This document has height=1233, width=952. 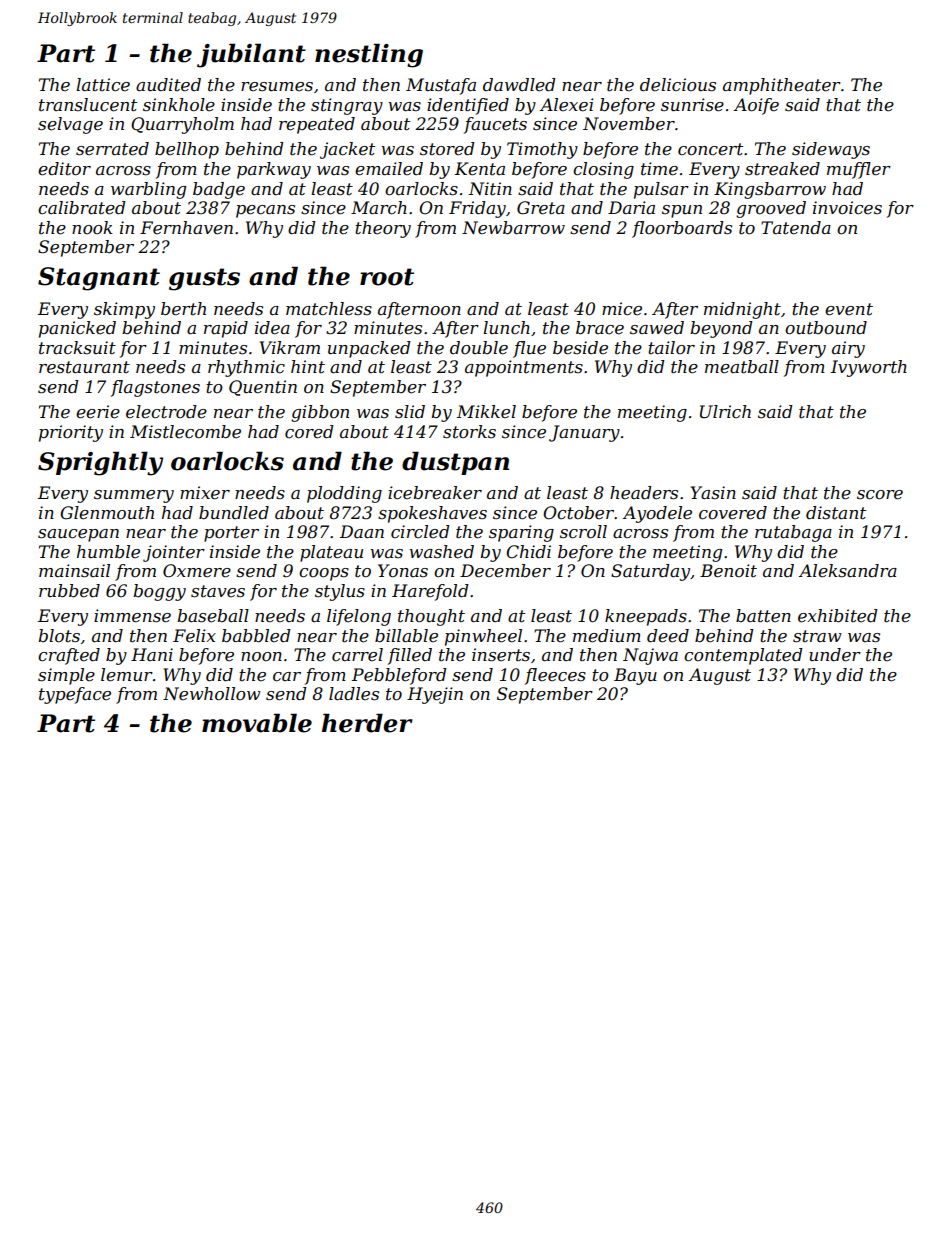 I want to click on gusts, so click(x=204, y=279).
